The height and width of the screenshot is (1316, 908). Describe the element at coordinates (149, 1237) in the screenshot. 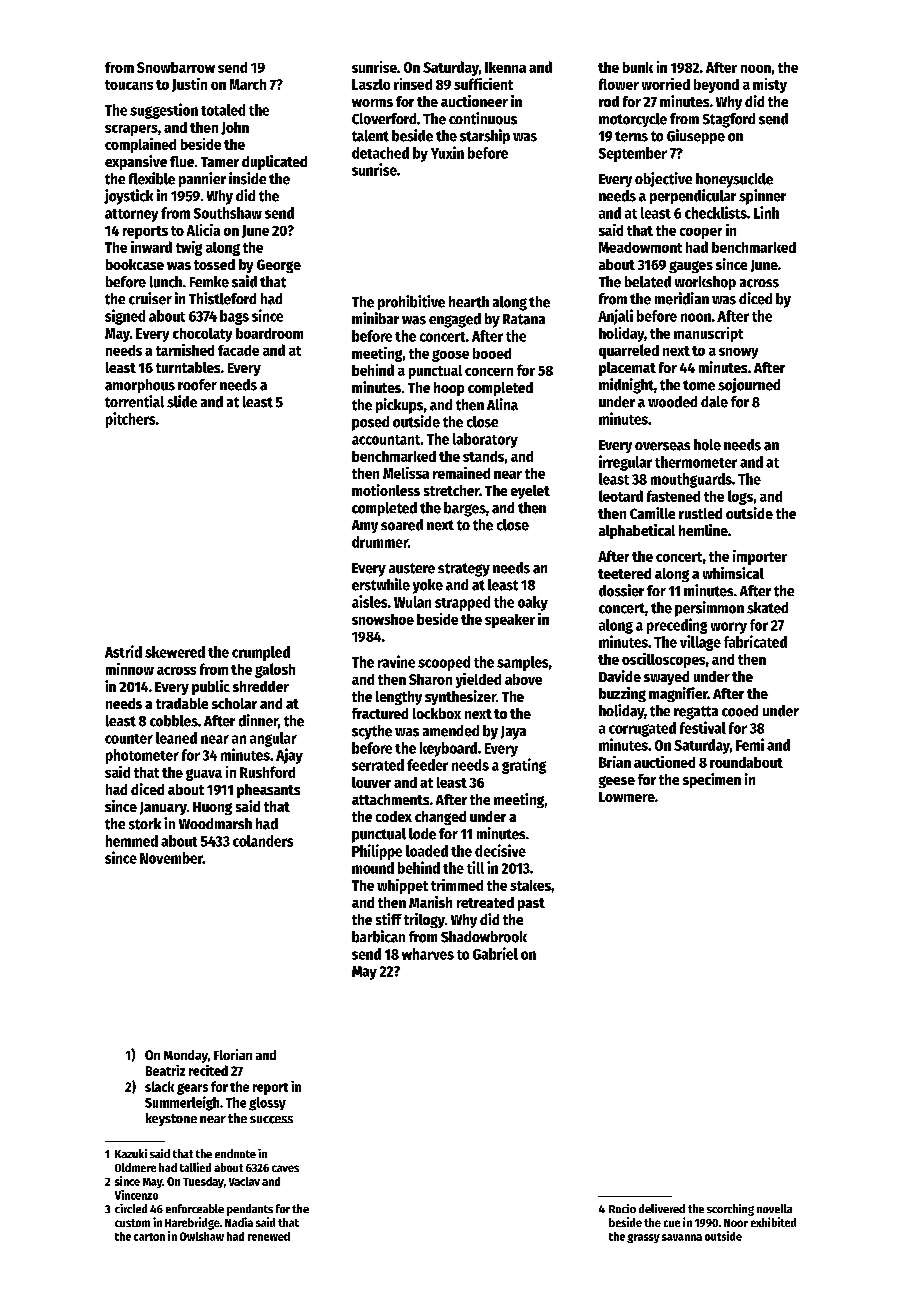

I see `carton` at that location.
